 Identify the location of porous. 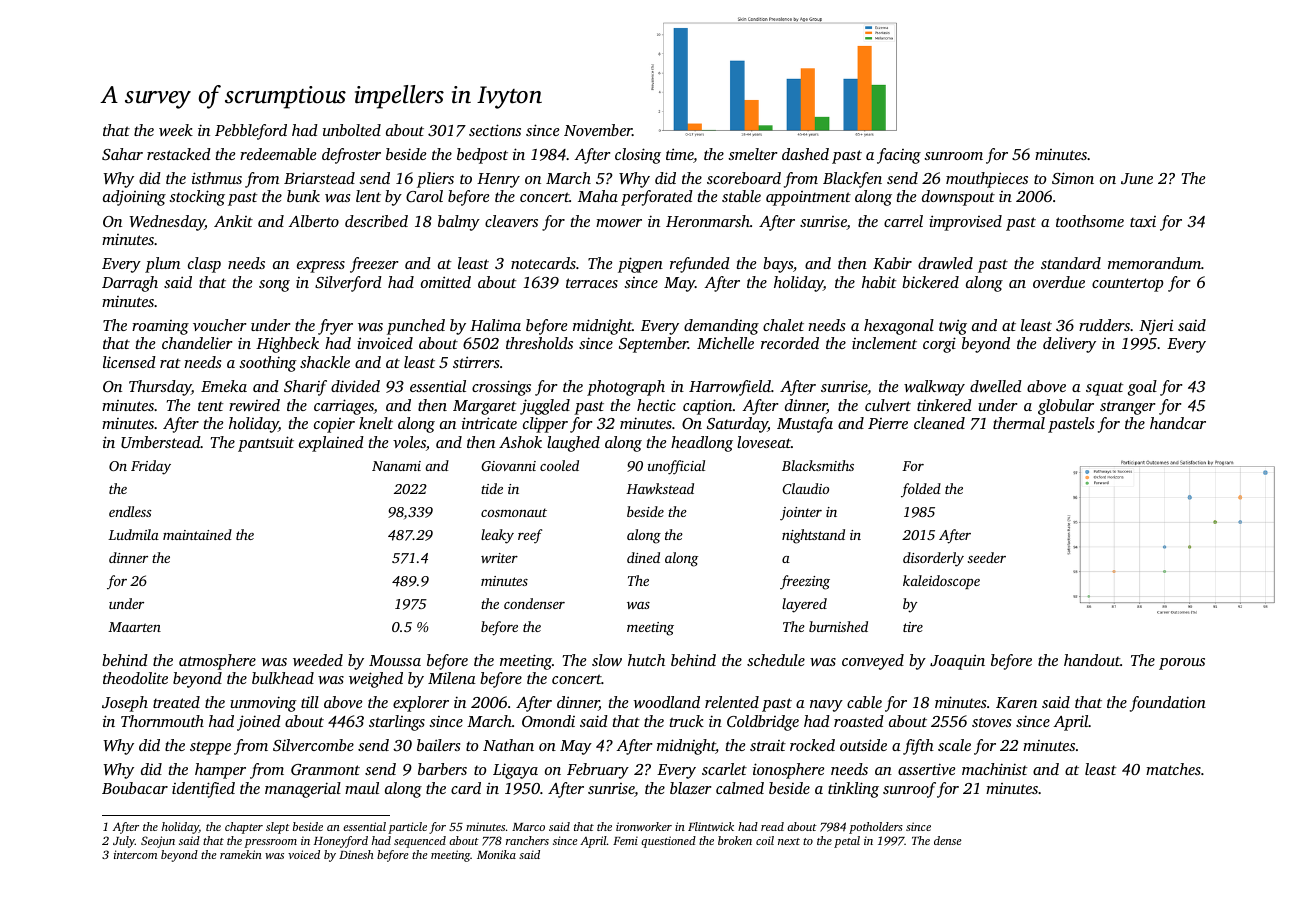
(1182, 664).
